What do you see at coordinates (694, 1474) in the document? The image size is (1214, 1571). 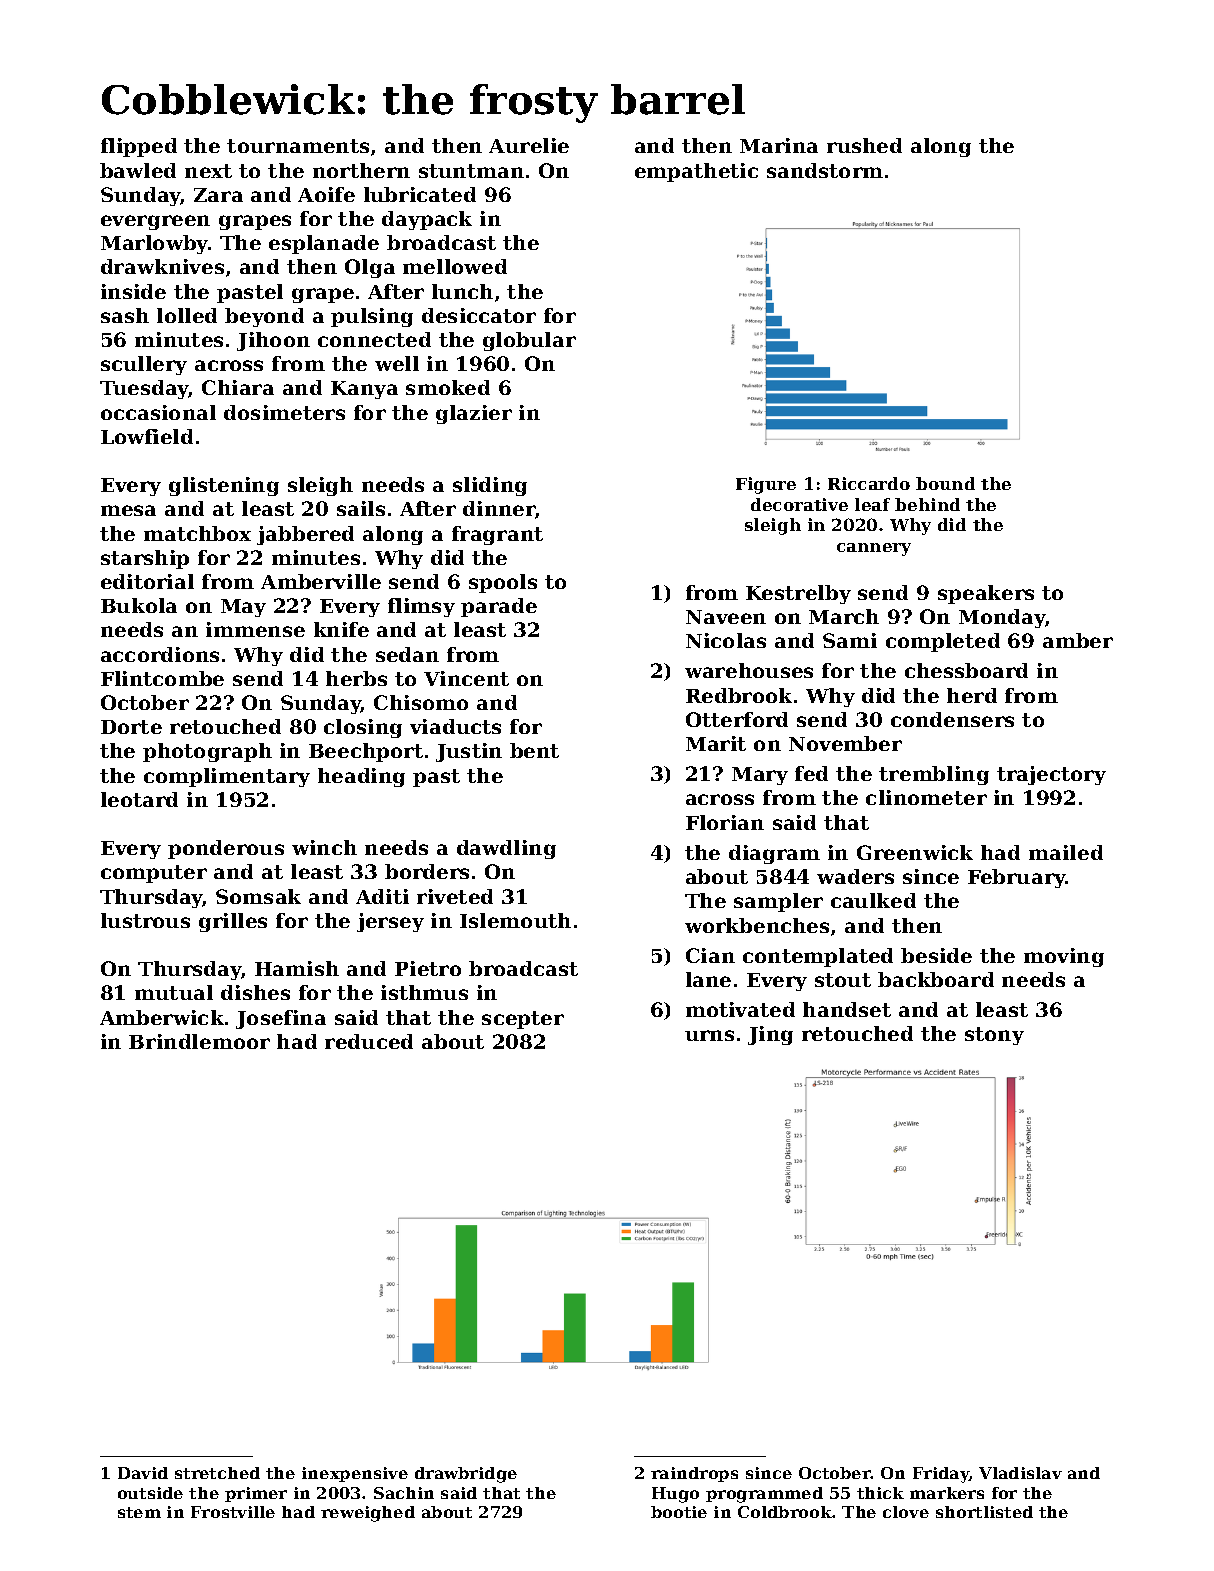 I see `raindrops` at bounding box center [694, 1474].
